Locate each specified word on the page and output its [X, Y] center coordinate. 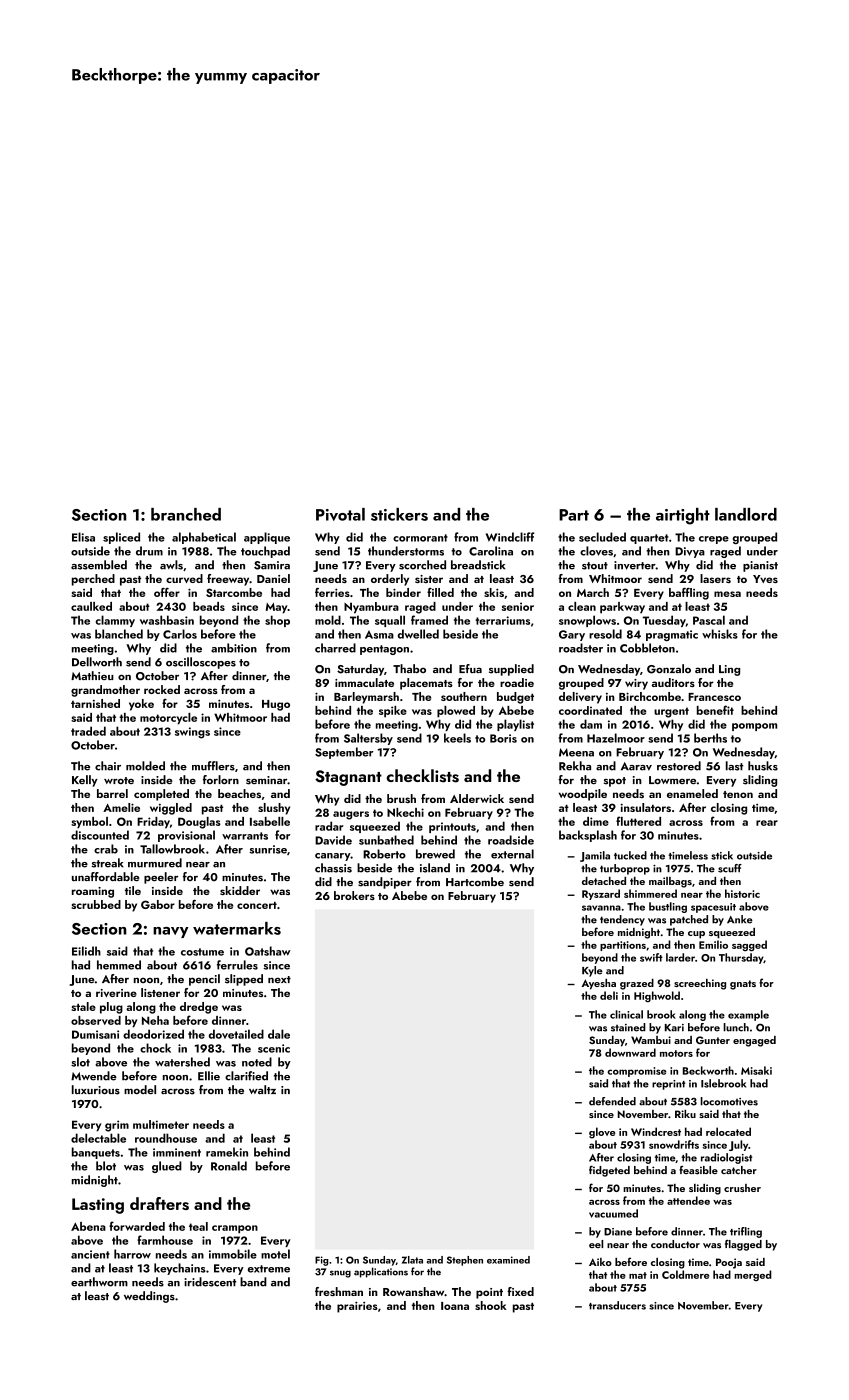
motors [676, 1053]
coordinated [590, 710]
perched [93, 580]
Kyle [592, 971]
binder [403, 592]
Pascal [709, 620]
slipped [244, 980]
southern [464, 696]
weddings [149, 1297]
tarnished [95, 703]
